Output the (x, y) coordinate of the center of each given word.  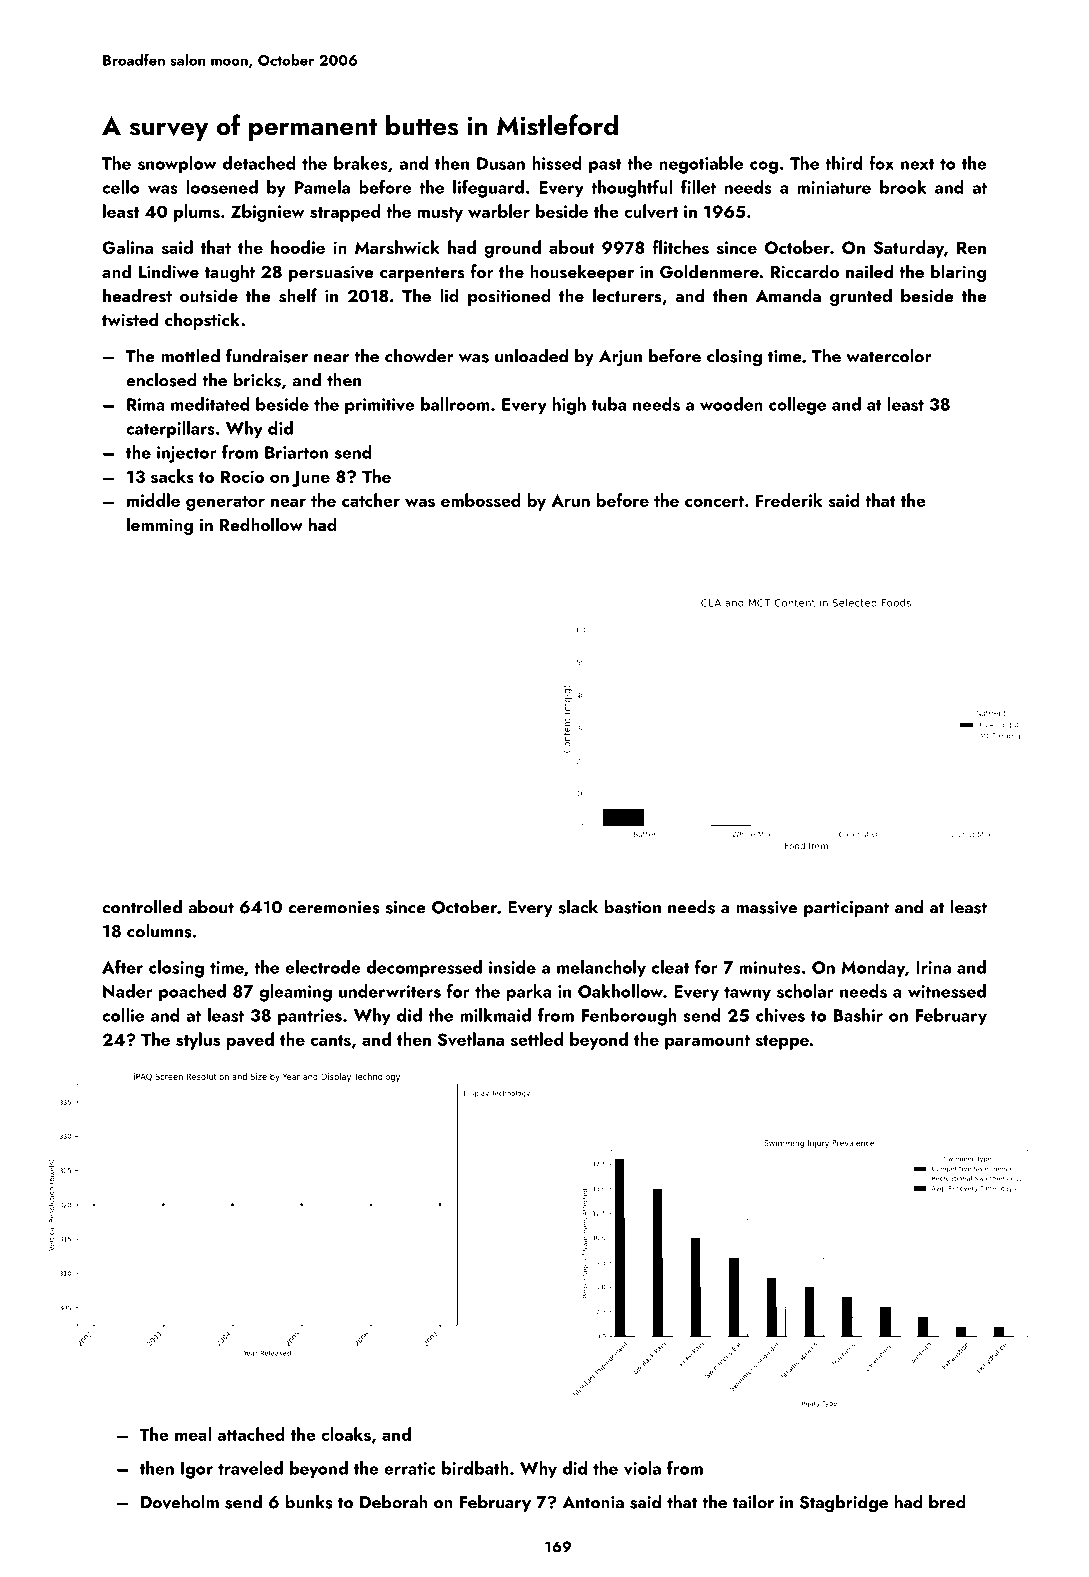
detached (259, 163)
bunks (309, 1502)
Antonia (593, 1502)
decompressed (424, 969)
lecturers (627, 295)
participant (846, 909)
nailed (869, 271)
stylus (198, 1041)
